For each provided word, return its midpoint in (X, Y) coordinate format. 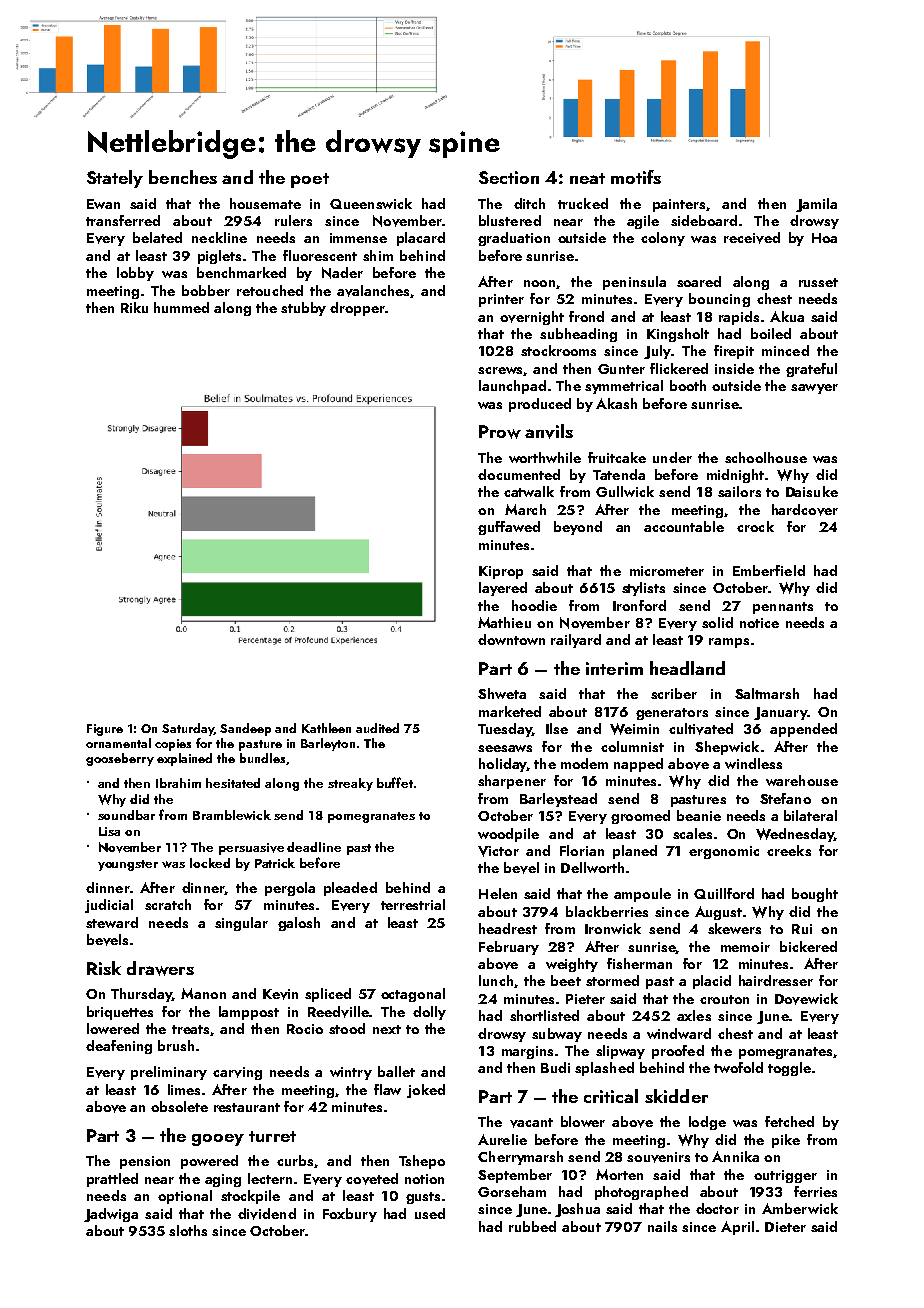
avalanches (373, 291)
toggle (789, 1069)
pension (145, 1162)
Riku (134, 307)
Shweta (502, 693)
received (752, 238)
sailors (739, 491)
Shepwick (727, 748)
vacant (531, 1123)
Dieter (785, 1227)
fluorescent (320, 255)
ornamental (118, 743)
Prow (500, 432)
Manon (203, 993)
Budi (555, 1067)
